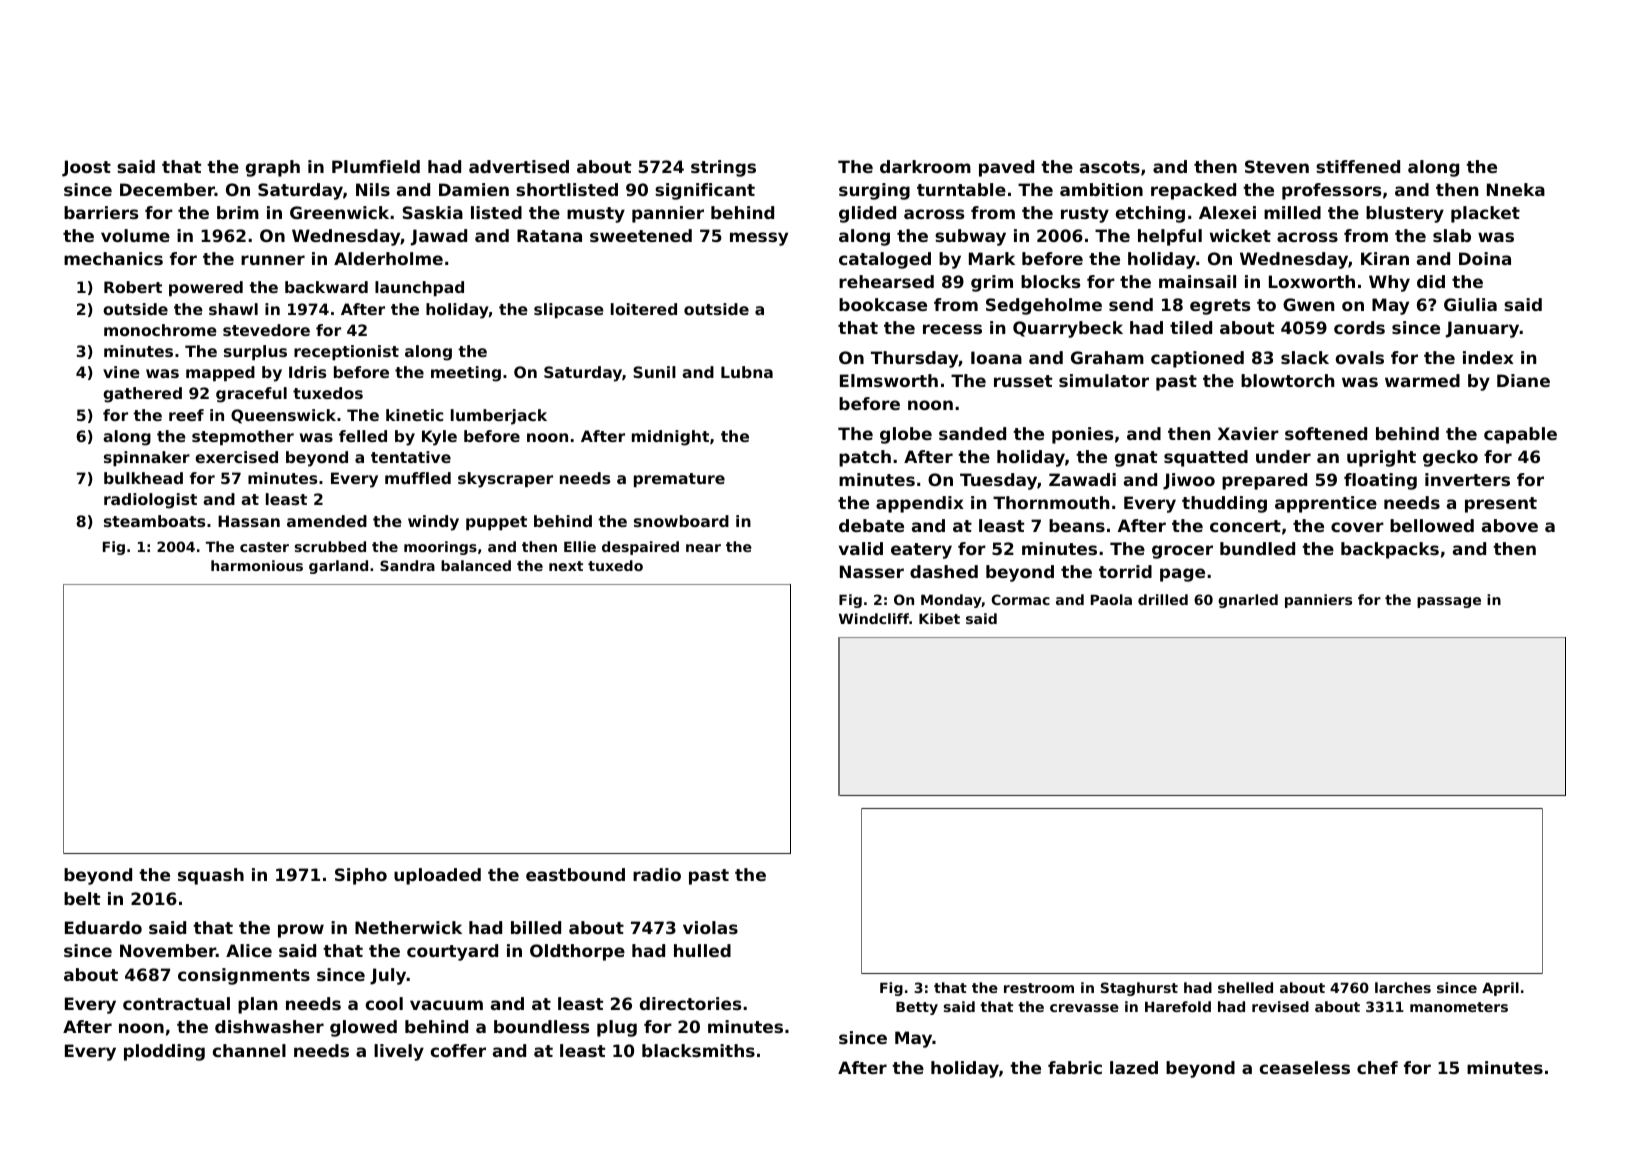 Image resolution: width=1629 pixels, height=1152 pixels. What do you see at coordinates (885, 260) in the screenshot?
I see `cataloged` at bounding box center [885, 260].
